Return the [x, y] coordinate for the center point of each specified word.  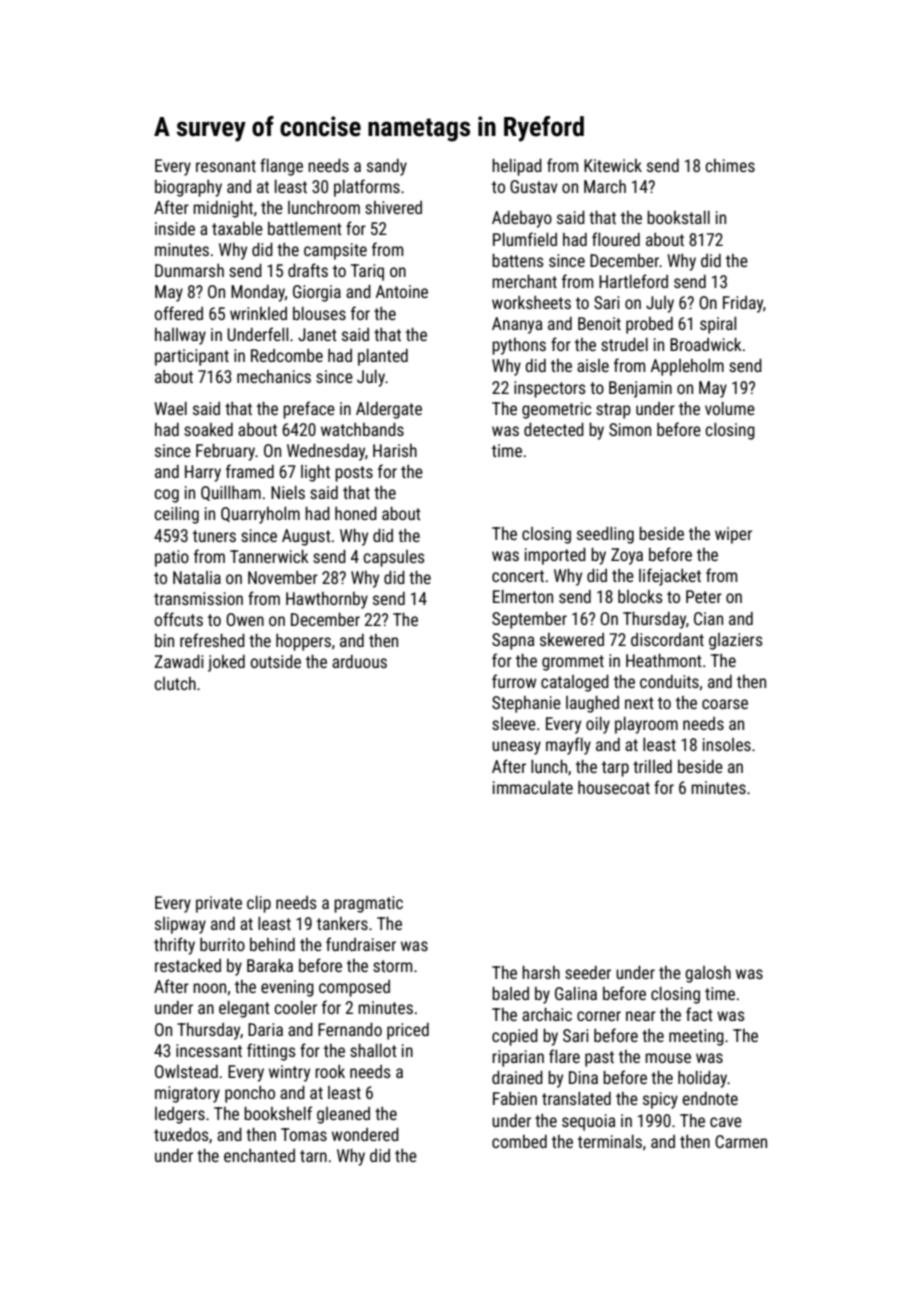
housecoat [614, 787]
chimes [730, 165]
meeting [696, 1037]
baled [510, 993]
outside [275, 661]
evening [287, 988]
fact [699, 1014]
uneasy [516, 748]
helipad [517, 167]
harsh [541, 972]
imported [555, 556]
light [315, 473]
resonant [226, 166]
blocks [640, 596]
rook [330, 1071]
